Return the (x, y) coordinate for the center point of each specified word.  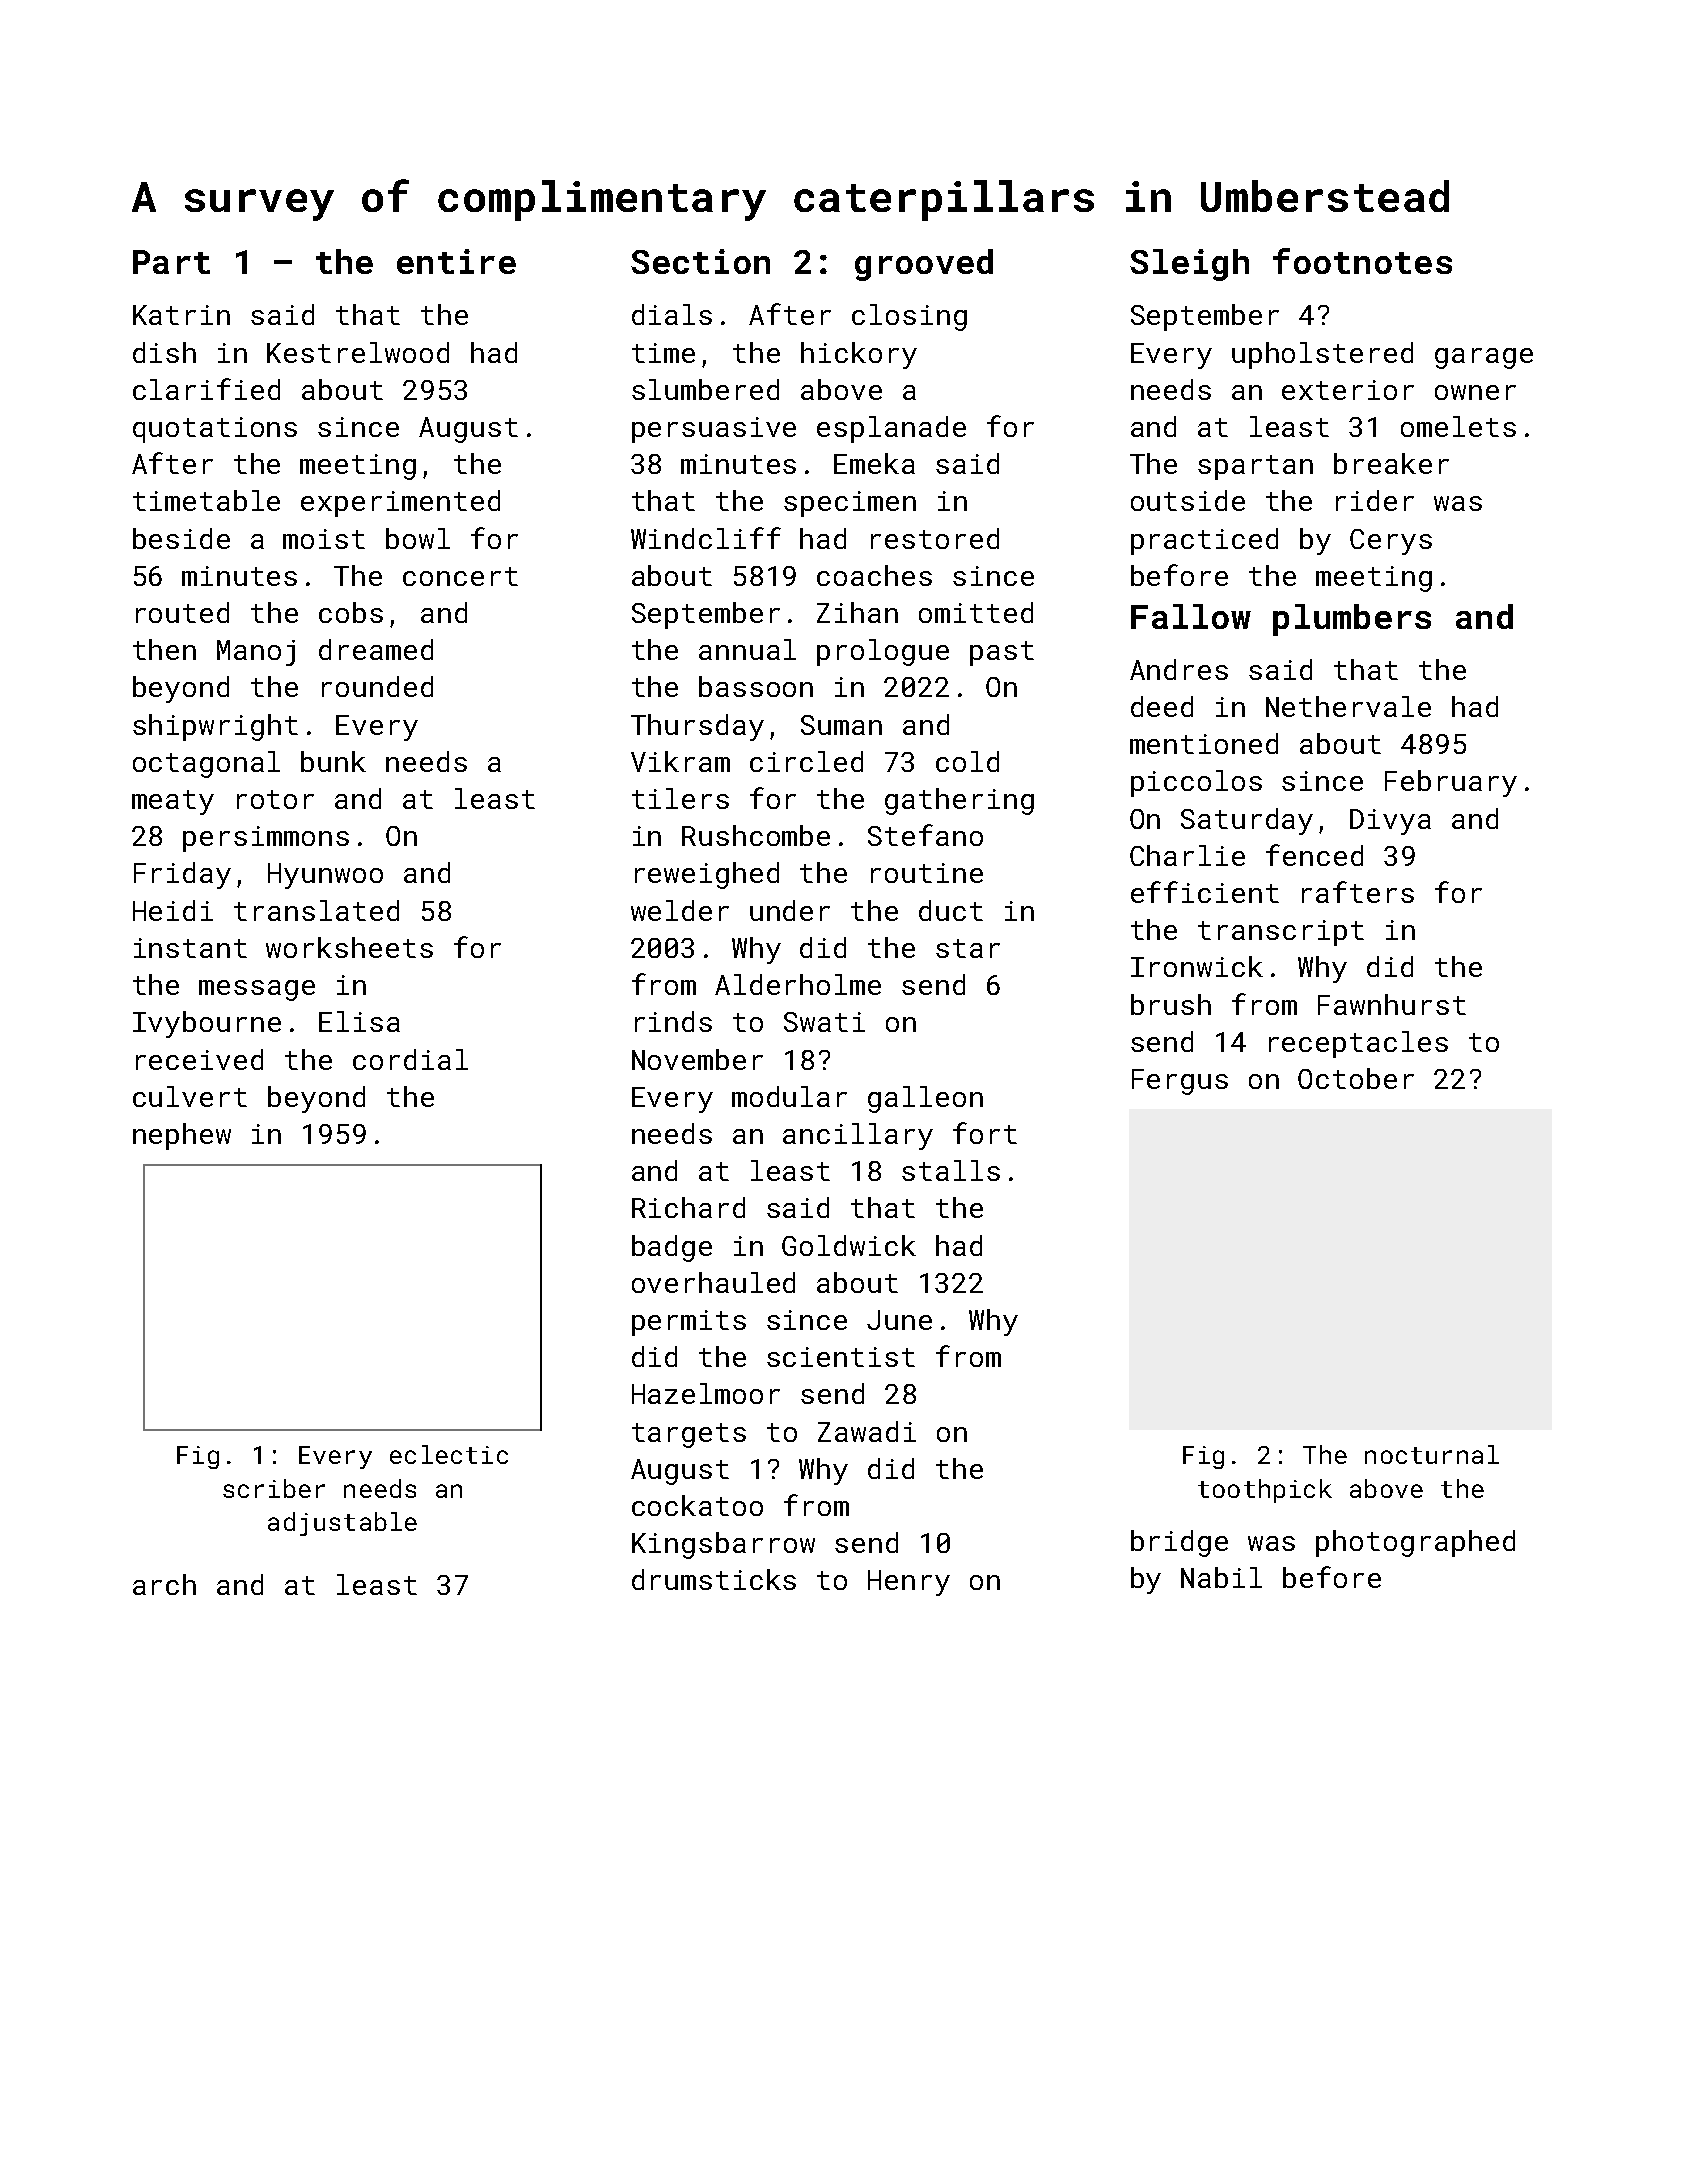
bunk (333, 761)
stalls (951, 1170)
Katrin (181, 315)
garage (1484, 358)
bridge (1179, 1543)
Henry (909, 1583)
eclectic (449, 1454)
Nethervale (1348, 706)
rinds (673, 1021)
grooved (924, 265)
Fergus (1180, 1082)
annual (747, 649)
